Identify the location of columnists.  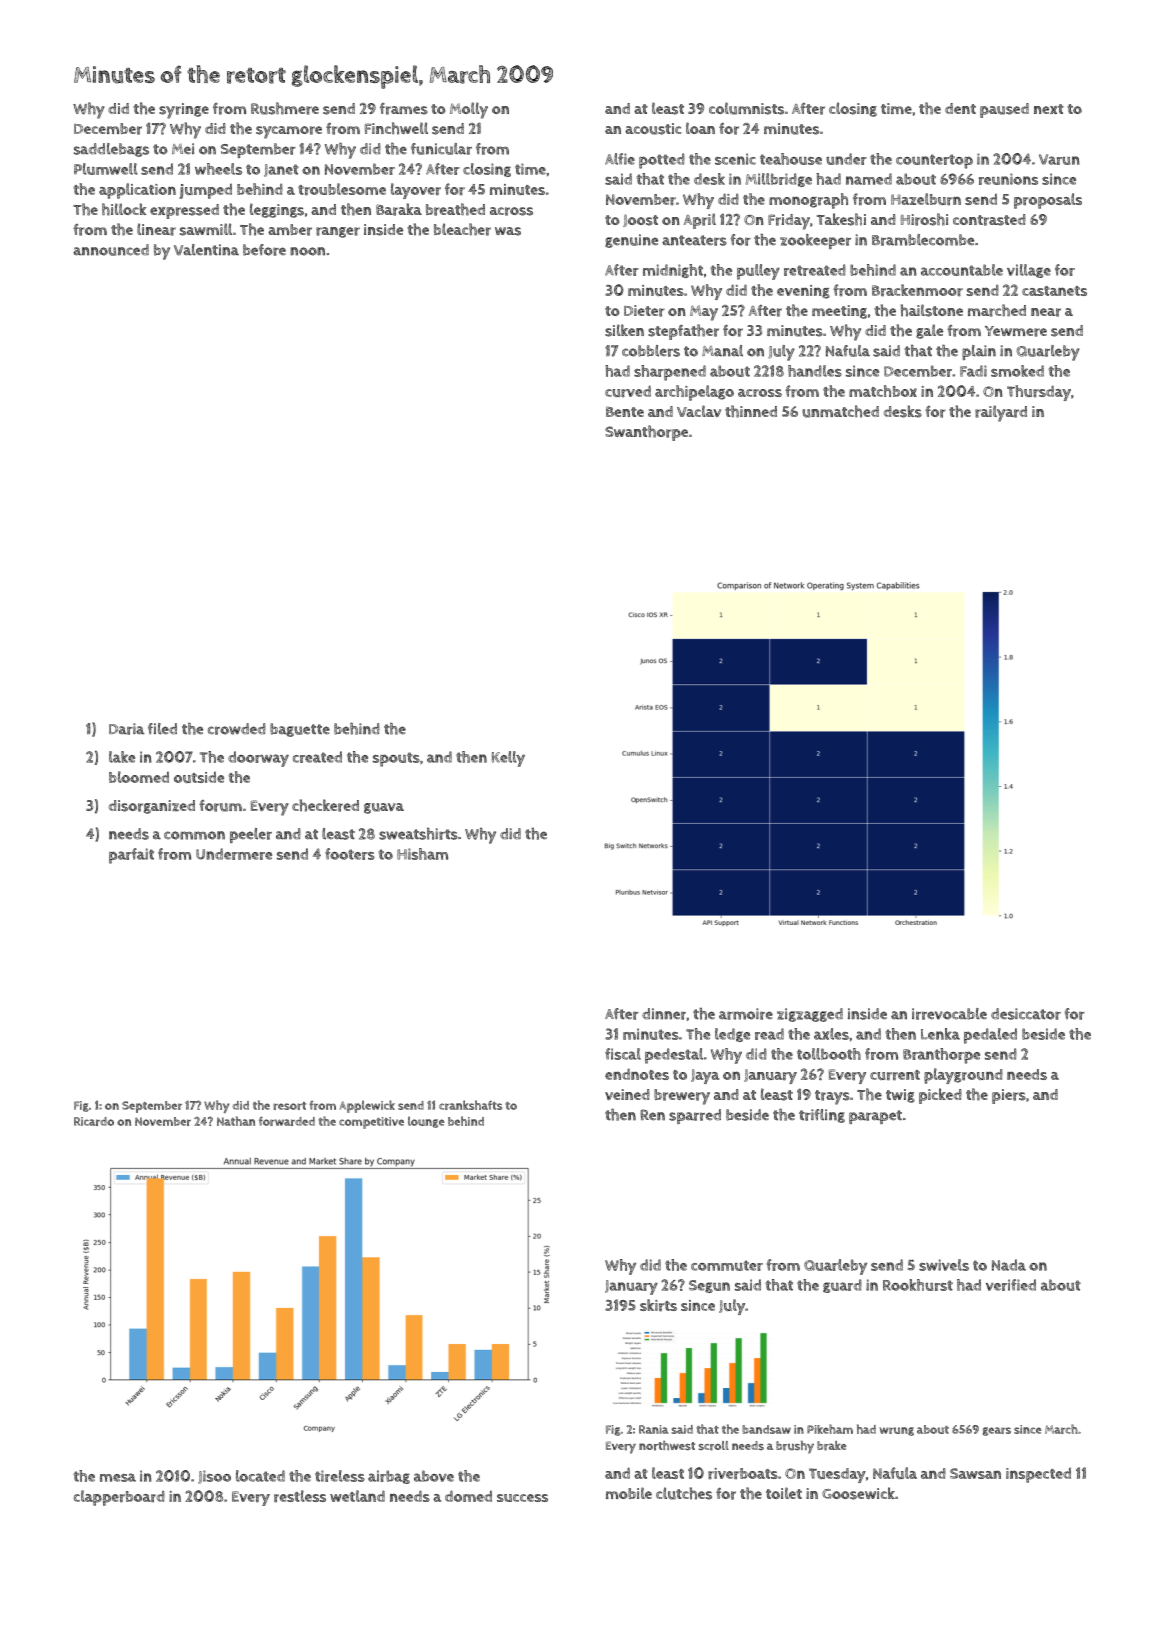
(746, 108).
